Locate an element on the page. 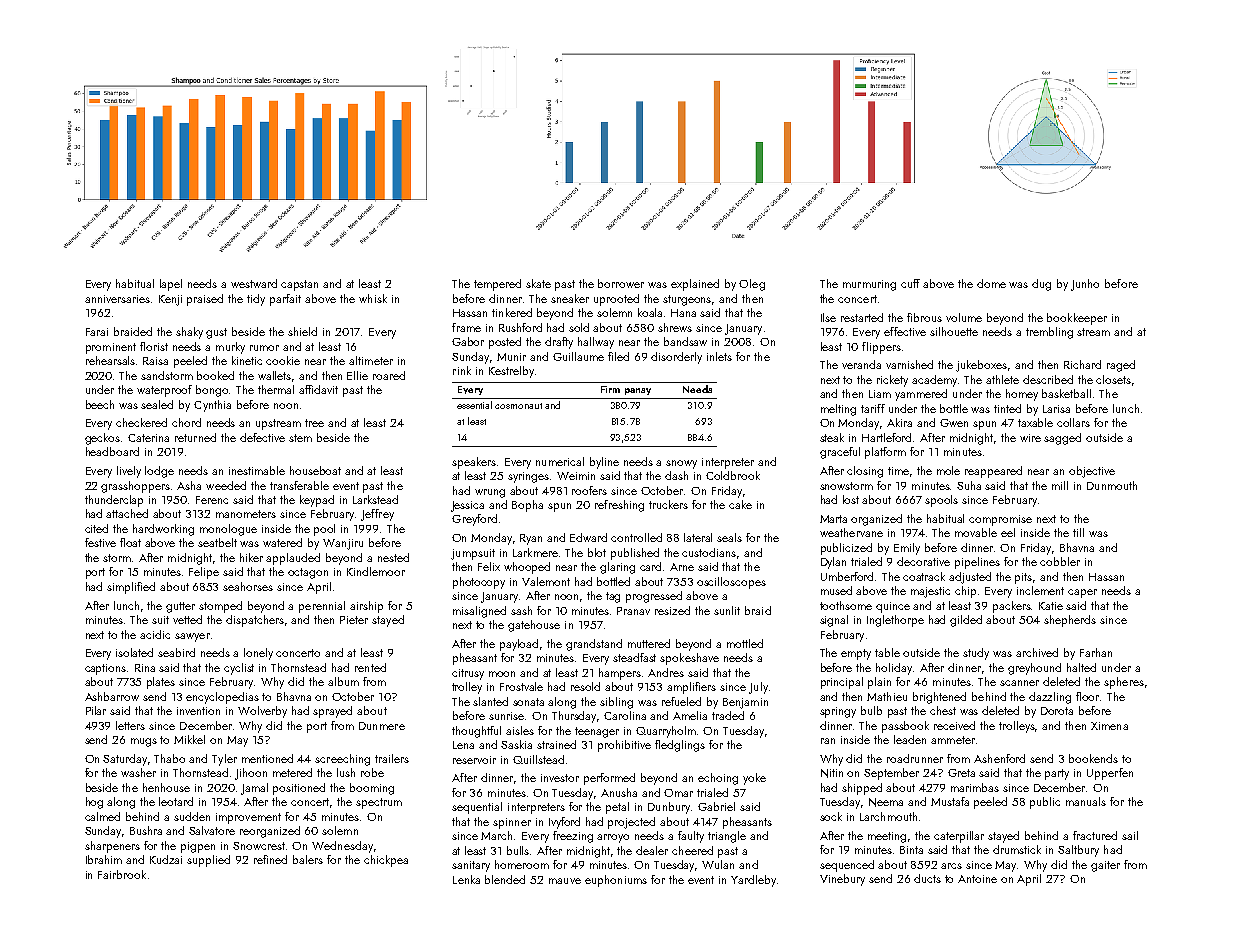 This document has height=952, width=1233. Frostvale is located at coordinates (521, 686).
